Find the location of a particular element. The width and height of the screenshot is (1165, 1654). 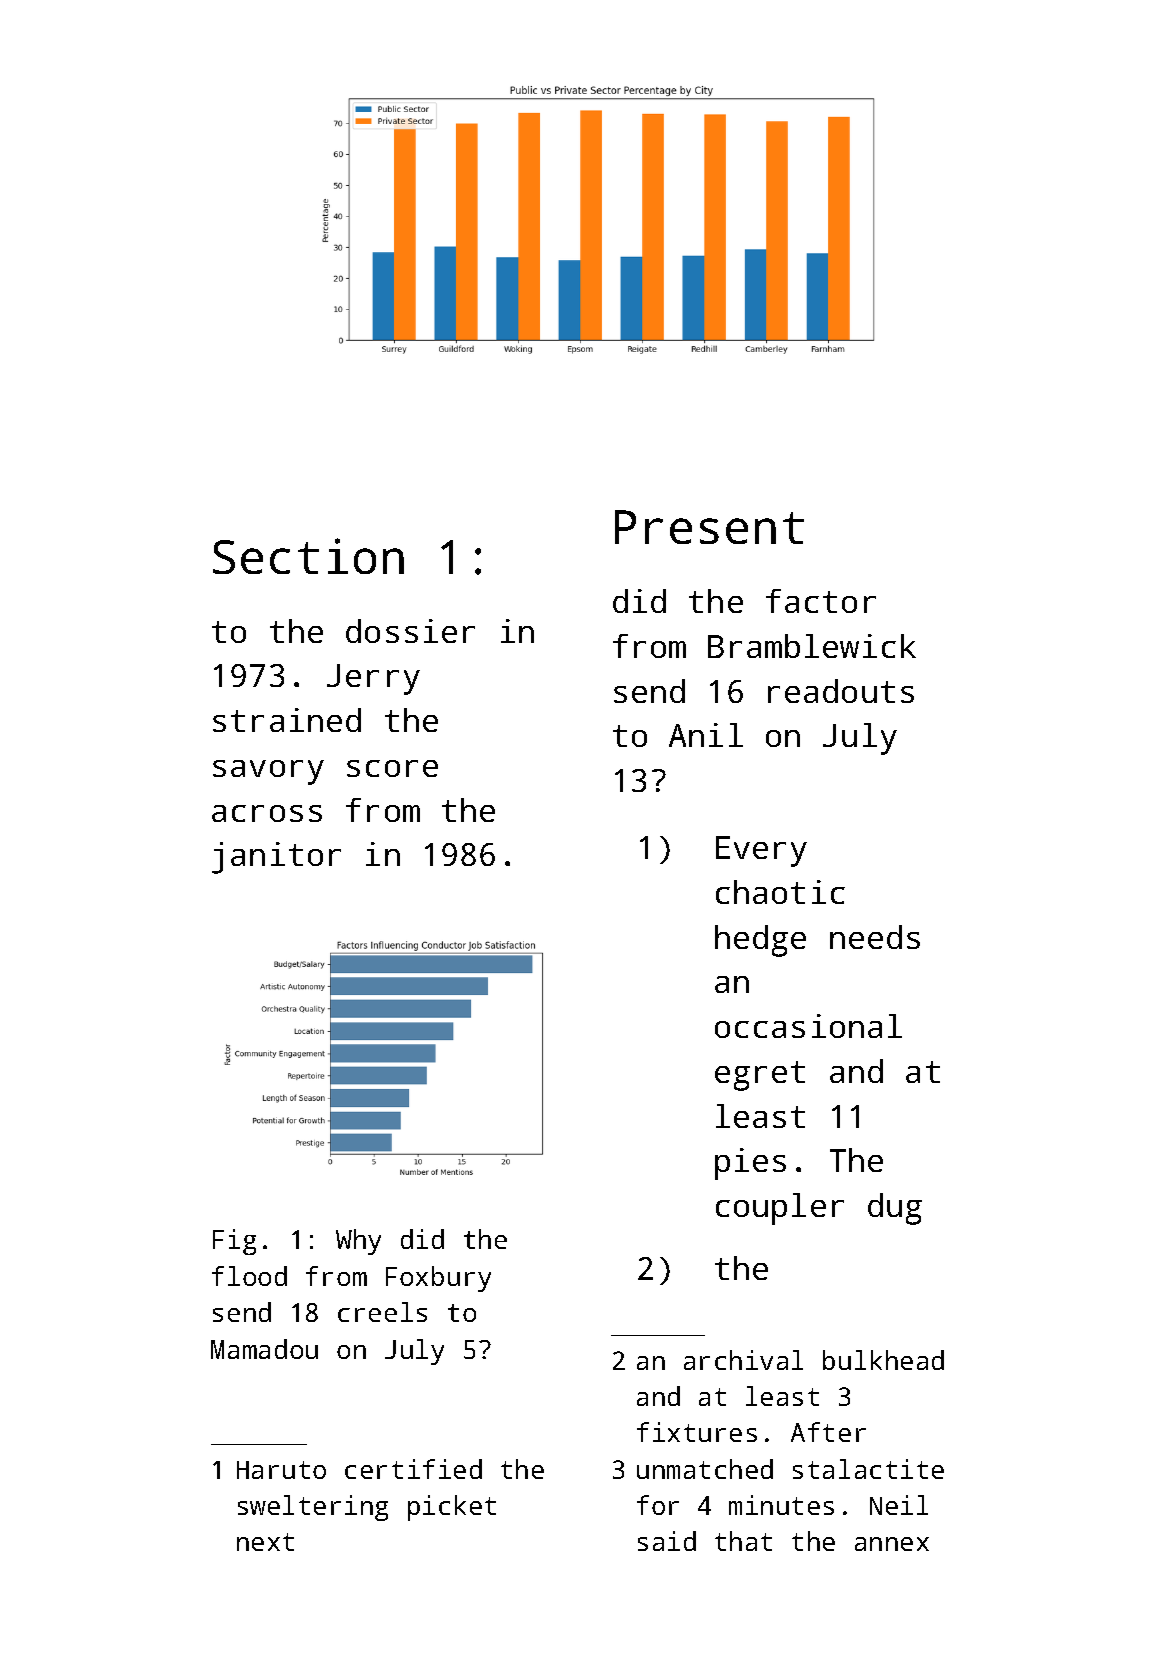

Present is located at coordinates (709, 527).
